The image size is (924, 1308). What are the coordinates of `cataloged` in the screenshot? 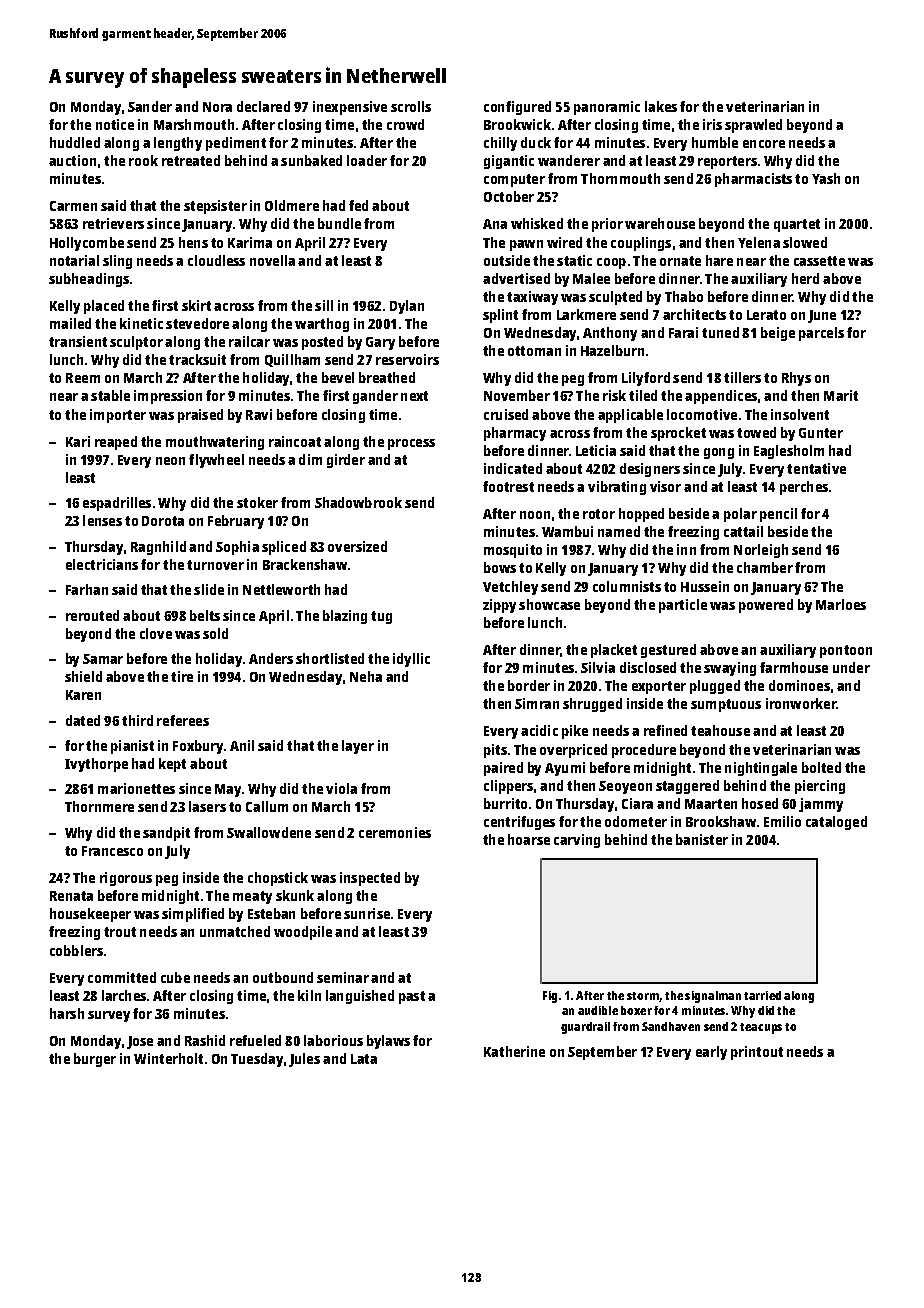 It's located at (836, 823).
